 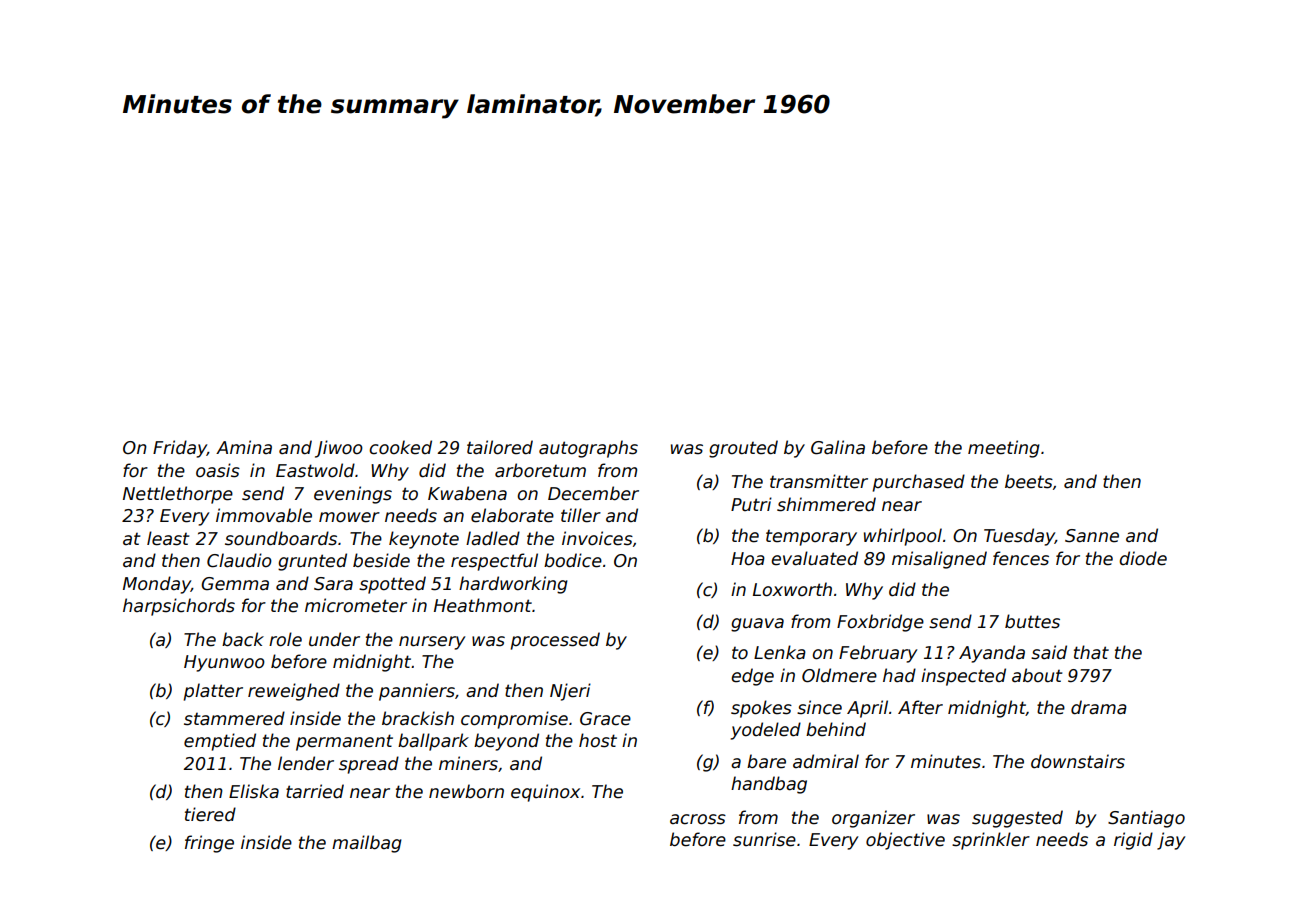 I want to click on mower, so click(x=349, y=517).
